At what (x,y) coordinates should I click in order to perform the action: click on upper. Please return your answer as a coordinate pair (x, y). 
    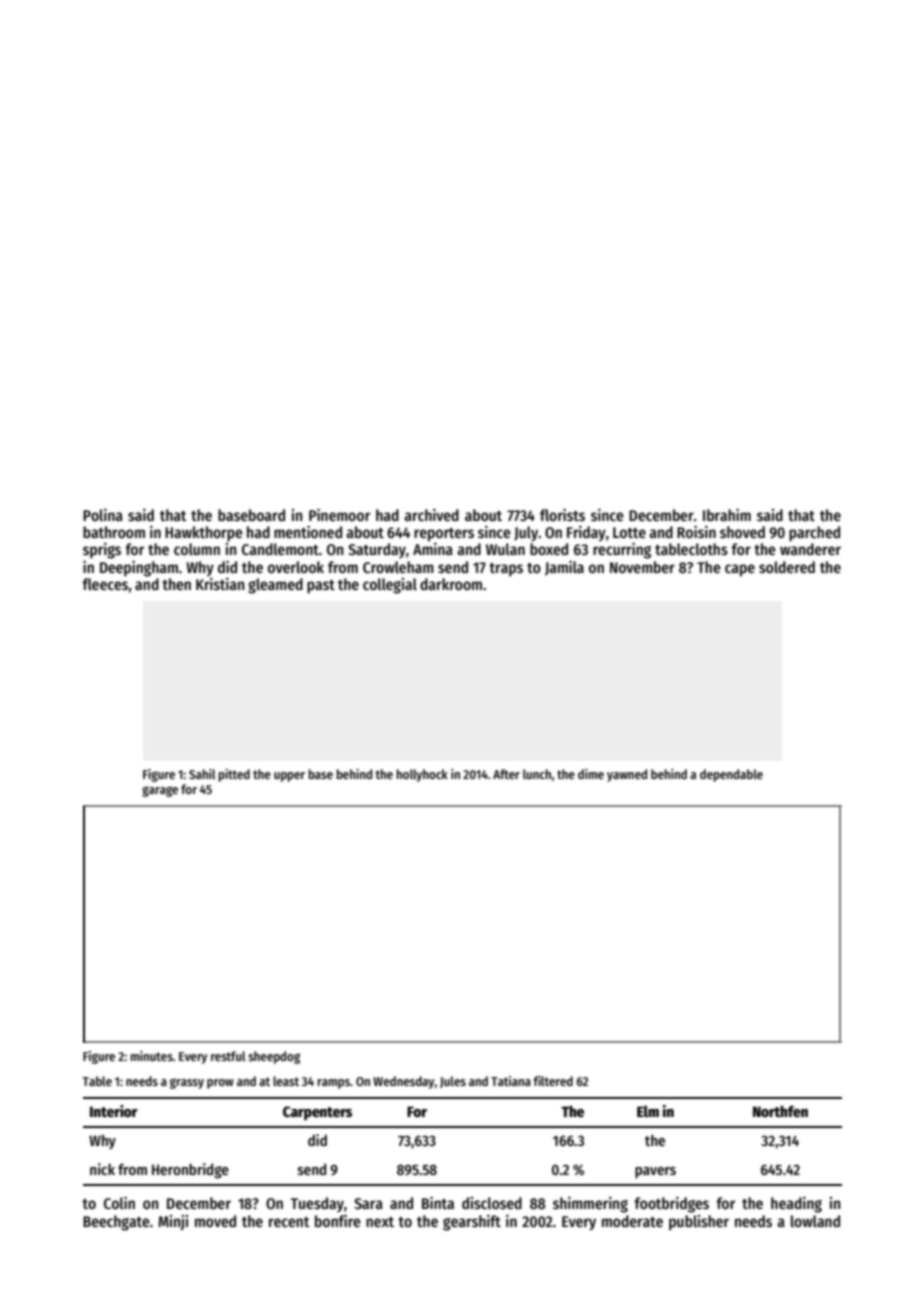
    Looking at the image, I should click on (289, 777).
